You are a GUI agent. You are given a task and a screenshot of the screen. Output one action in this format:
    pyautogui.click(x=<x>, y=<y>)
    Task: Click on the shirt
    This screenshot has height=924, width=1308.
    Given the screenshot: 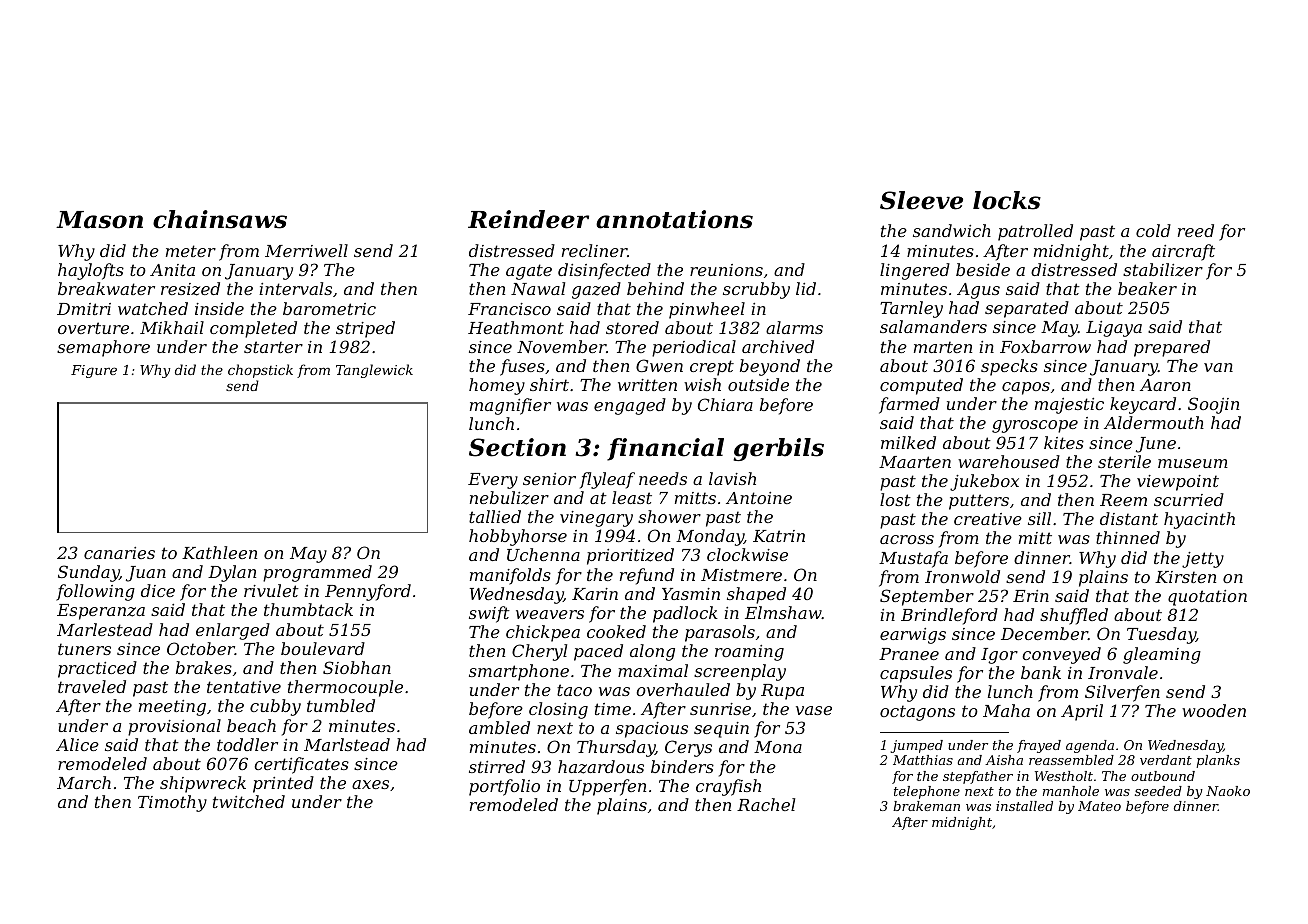 What is the action you would take?
    pyautogui.click(x=549, y=384)
